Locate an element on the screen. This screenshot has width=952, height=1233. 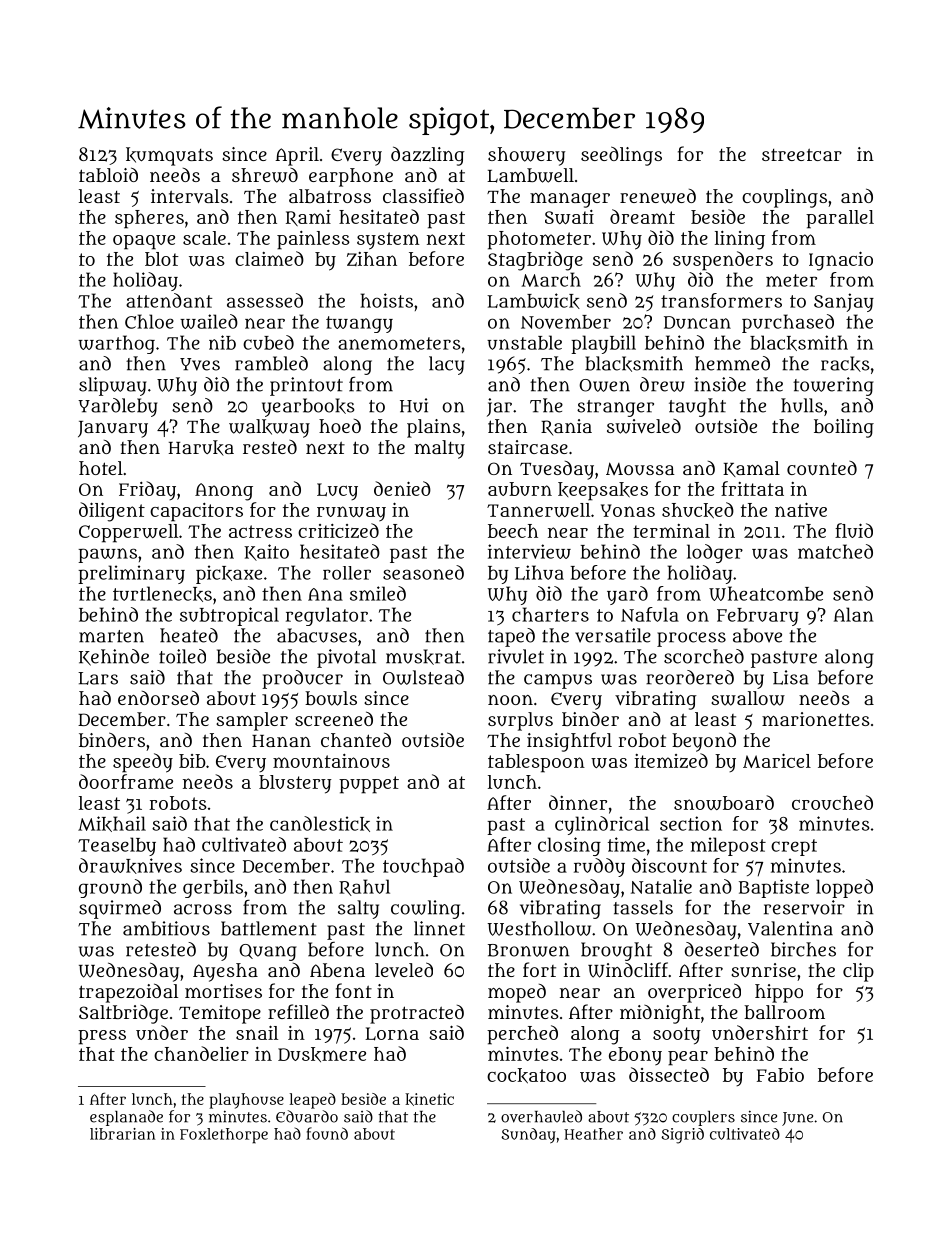
ebony is located at coordinates (635, 1056).
